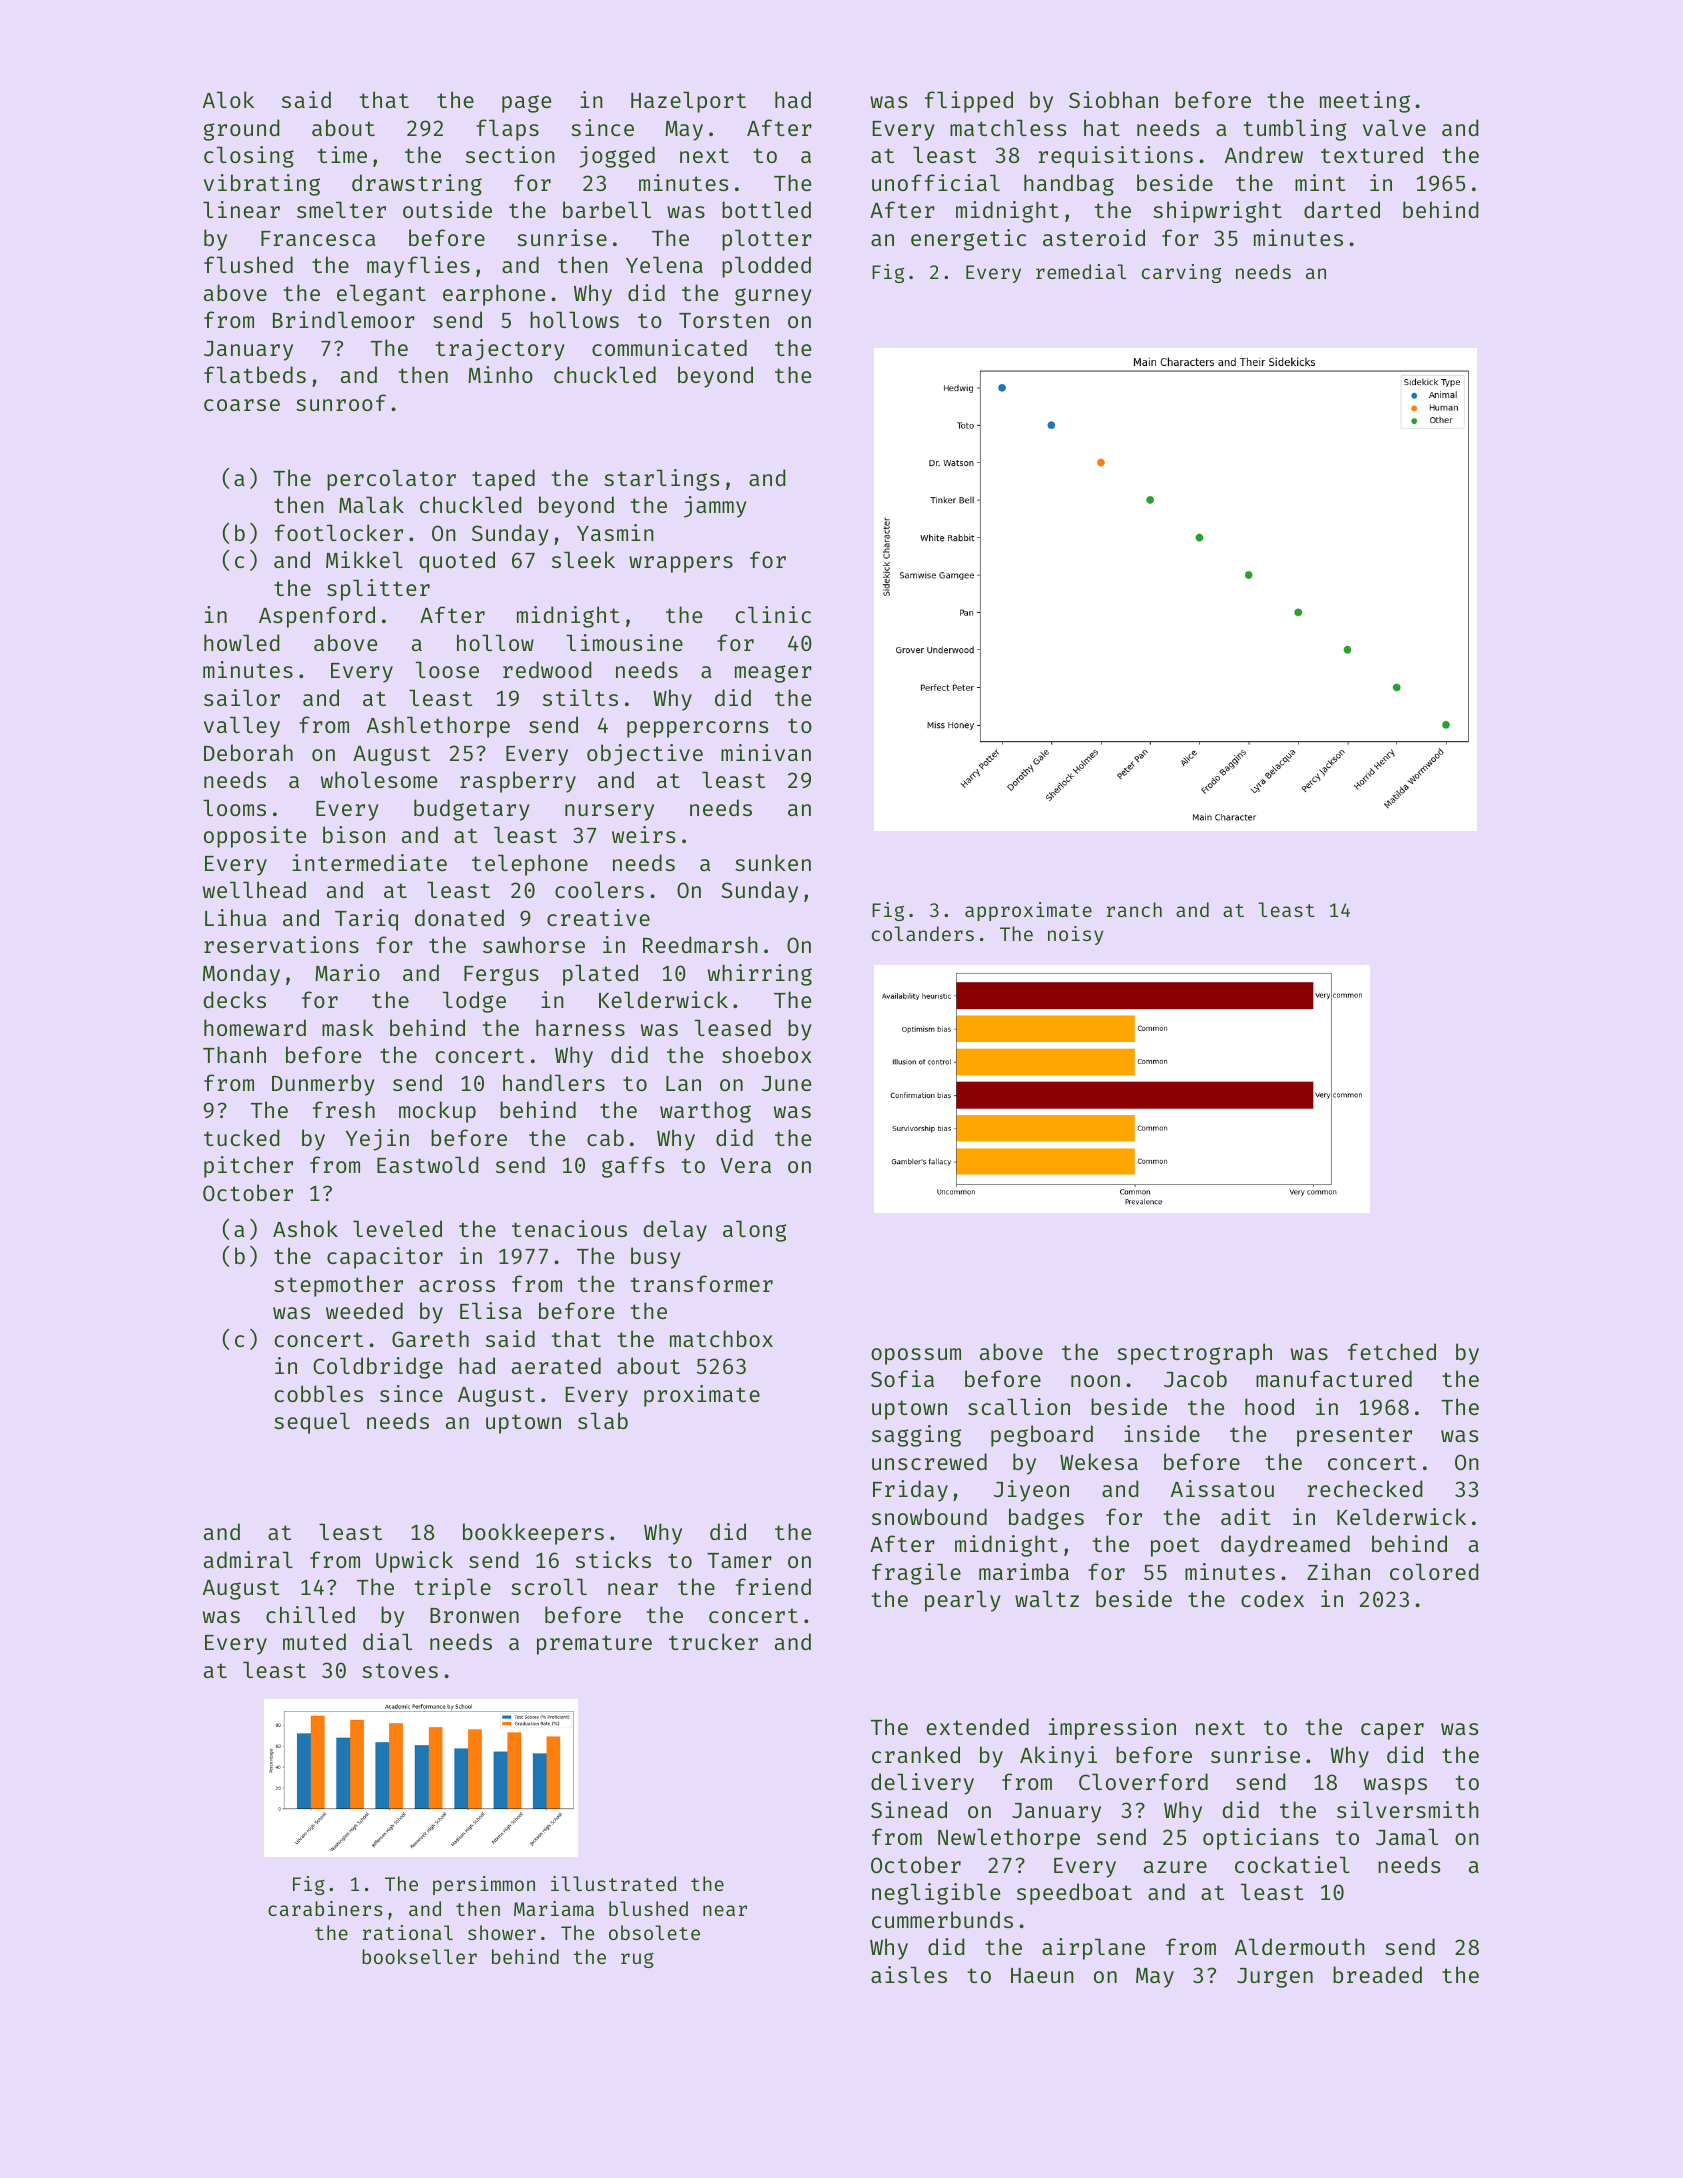 This document has height=2178, width=1683. Describe the element at coordinates (645, 755) in the document. I see `objective` at that location.
